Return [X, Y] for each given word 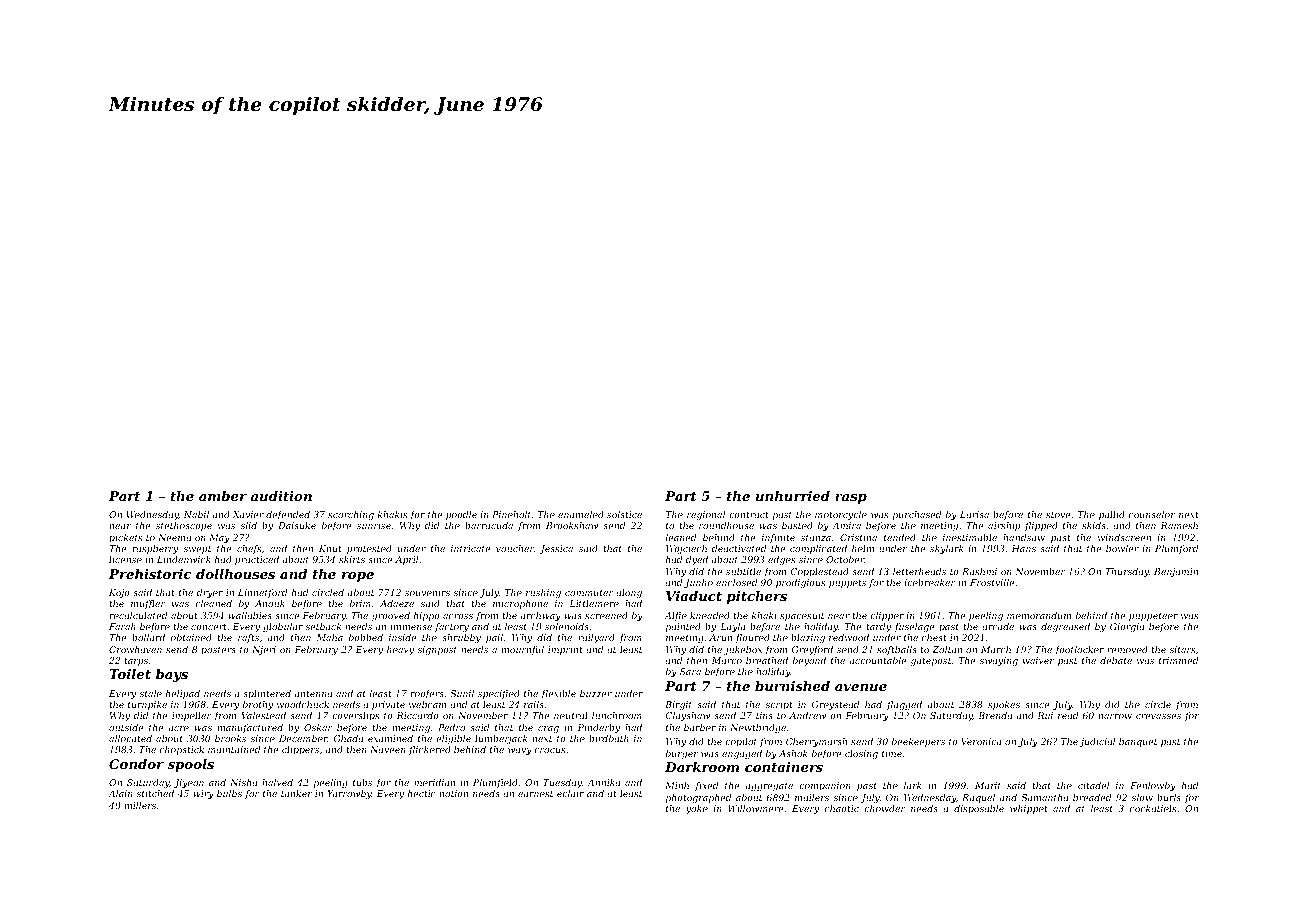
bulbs [229, 793]
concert [209, 627]
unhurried [793, 496]
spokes [1004, 705]
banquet [1138, 742]
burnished [792, 686]
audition [281, 496]
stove [1058, 515]
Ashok [793, 753]
